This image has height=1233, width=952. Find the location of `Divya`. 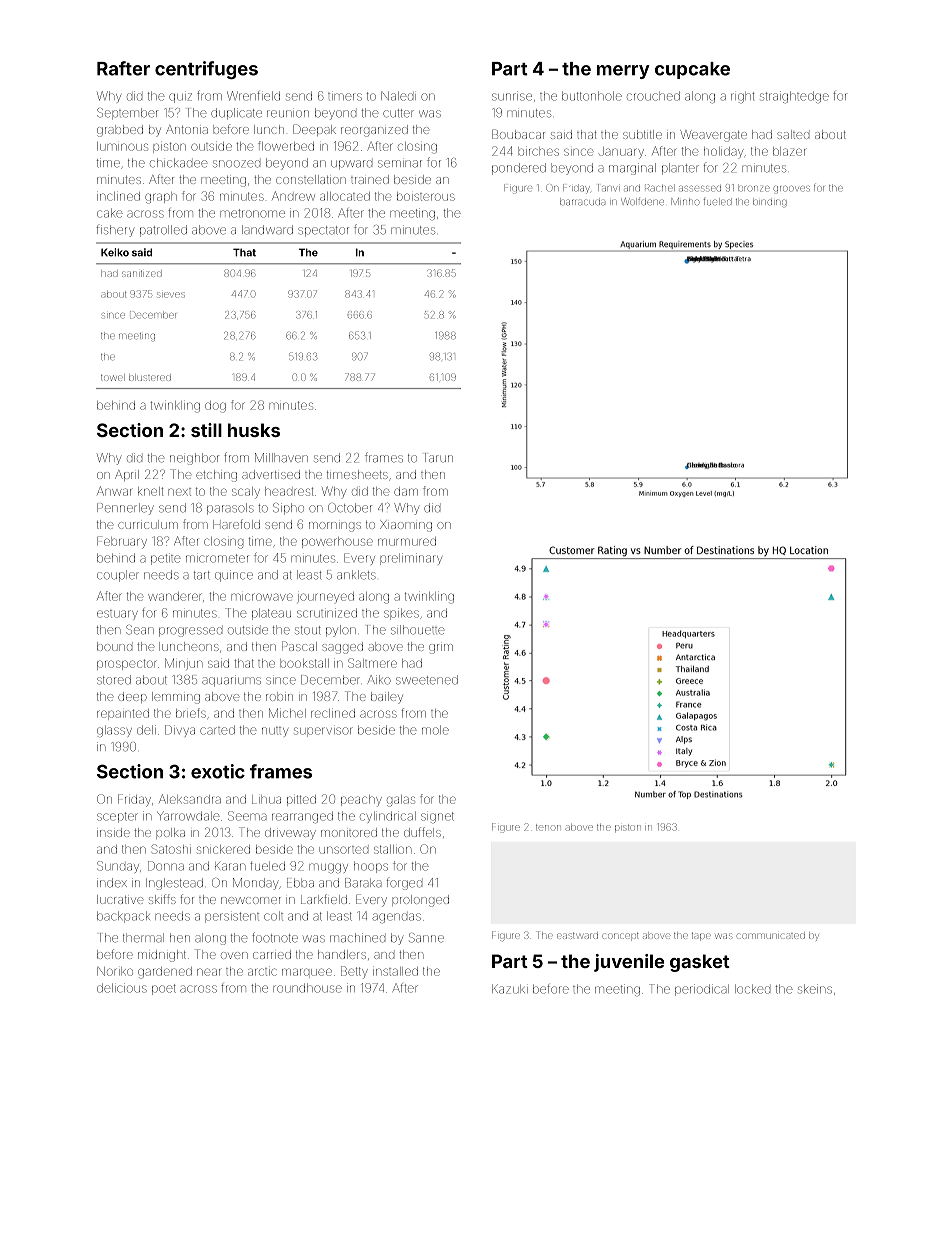

Divya is located at coordinates (180, 731).
